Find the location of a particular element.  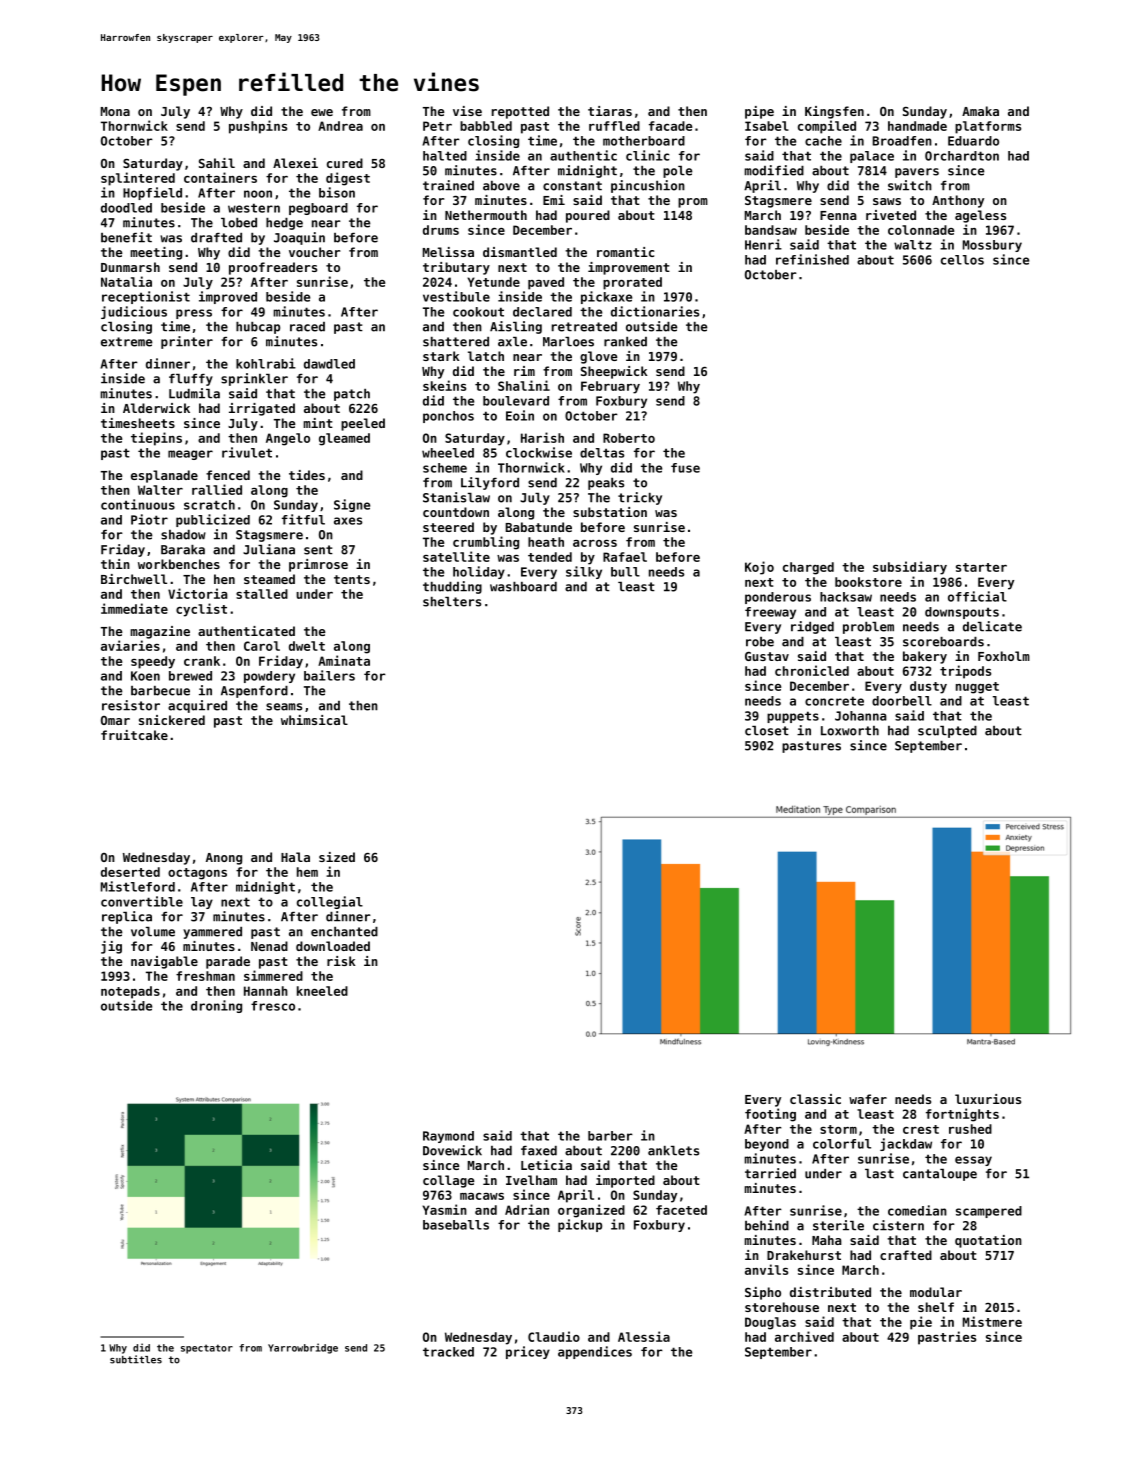

spectator is located at coordinates (207, 1349).
